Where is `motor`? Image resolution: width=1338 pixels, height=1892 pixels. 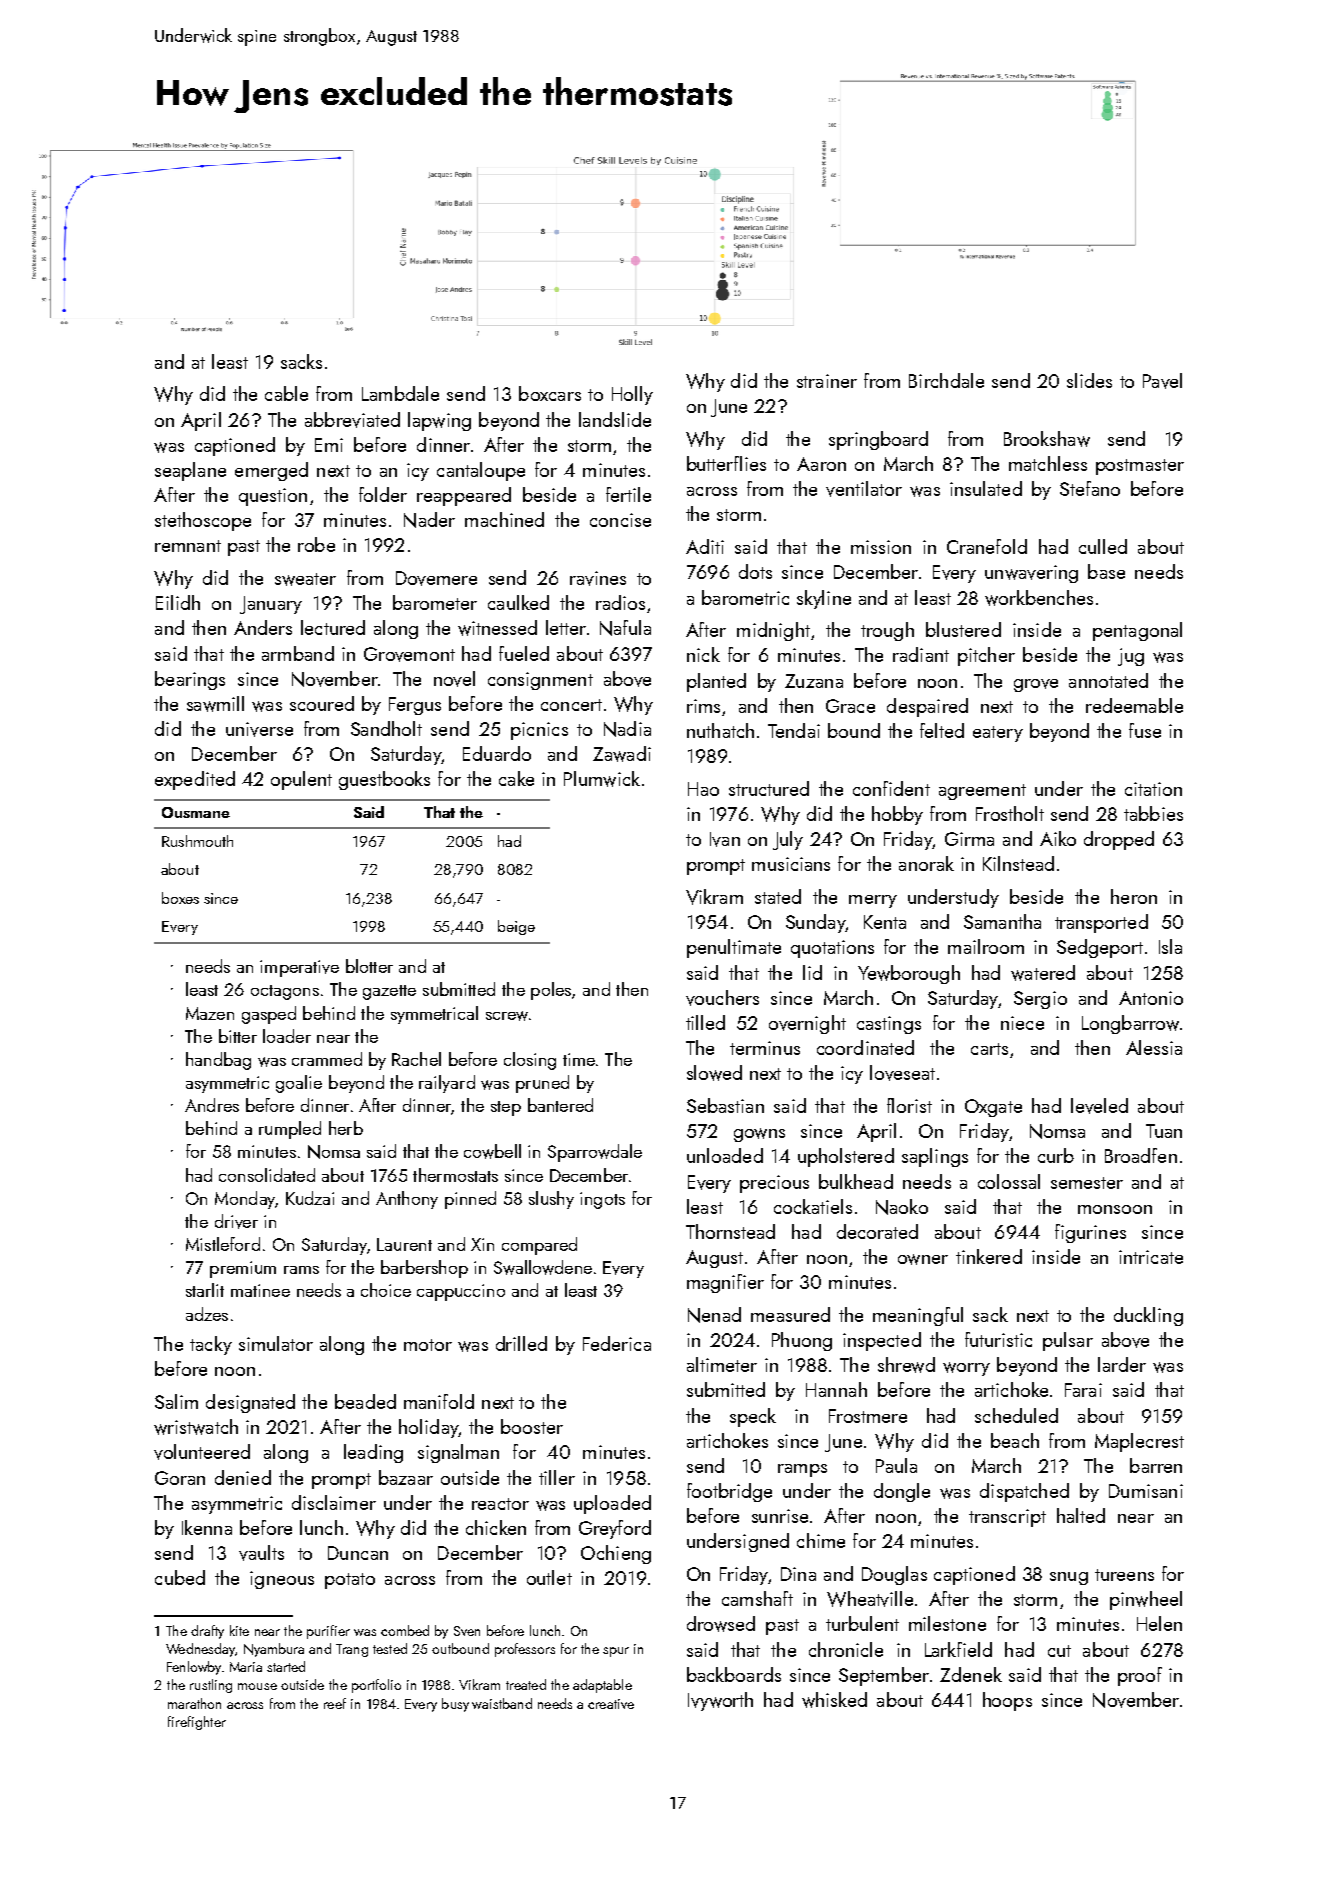 motor is located at coordinates (428, 1345).
